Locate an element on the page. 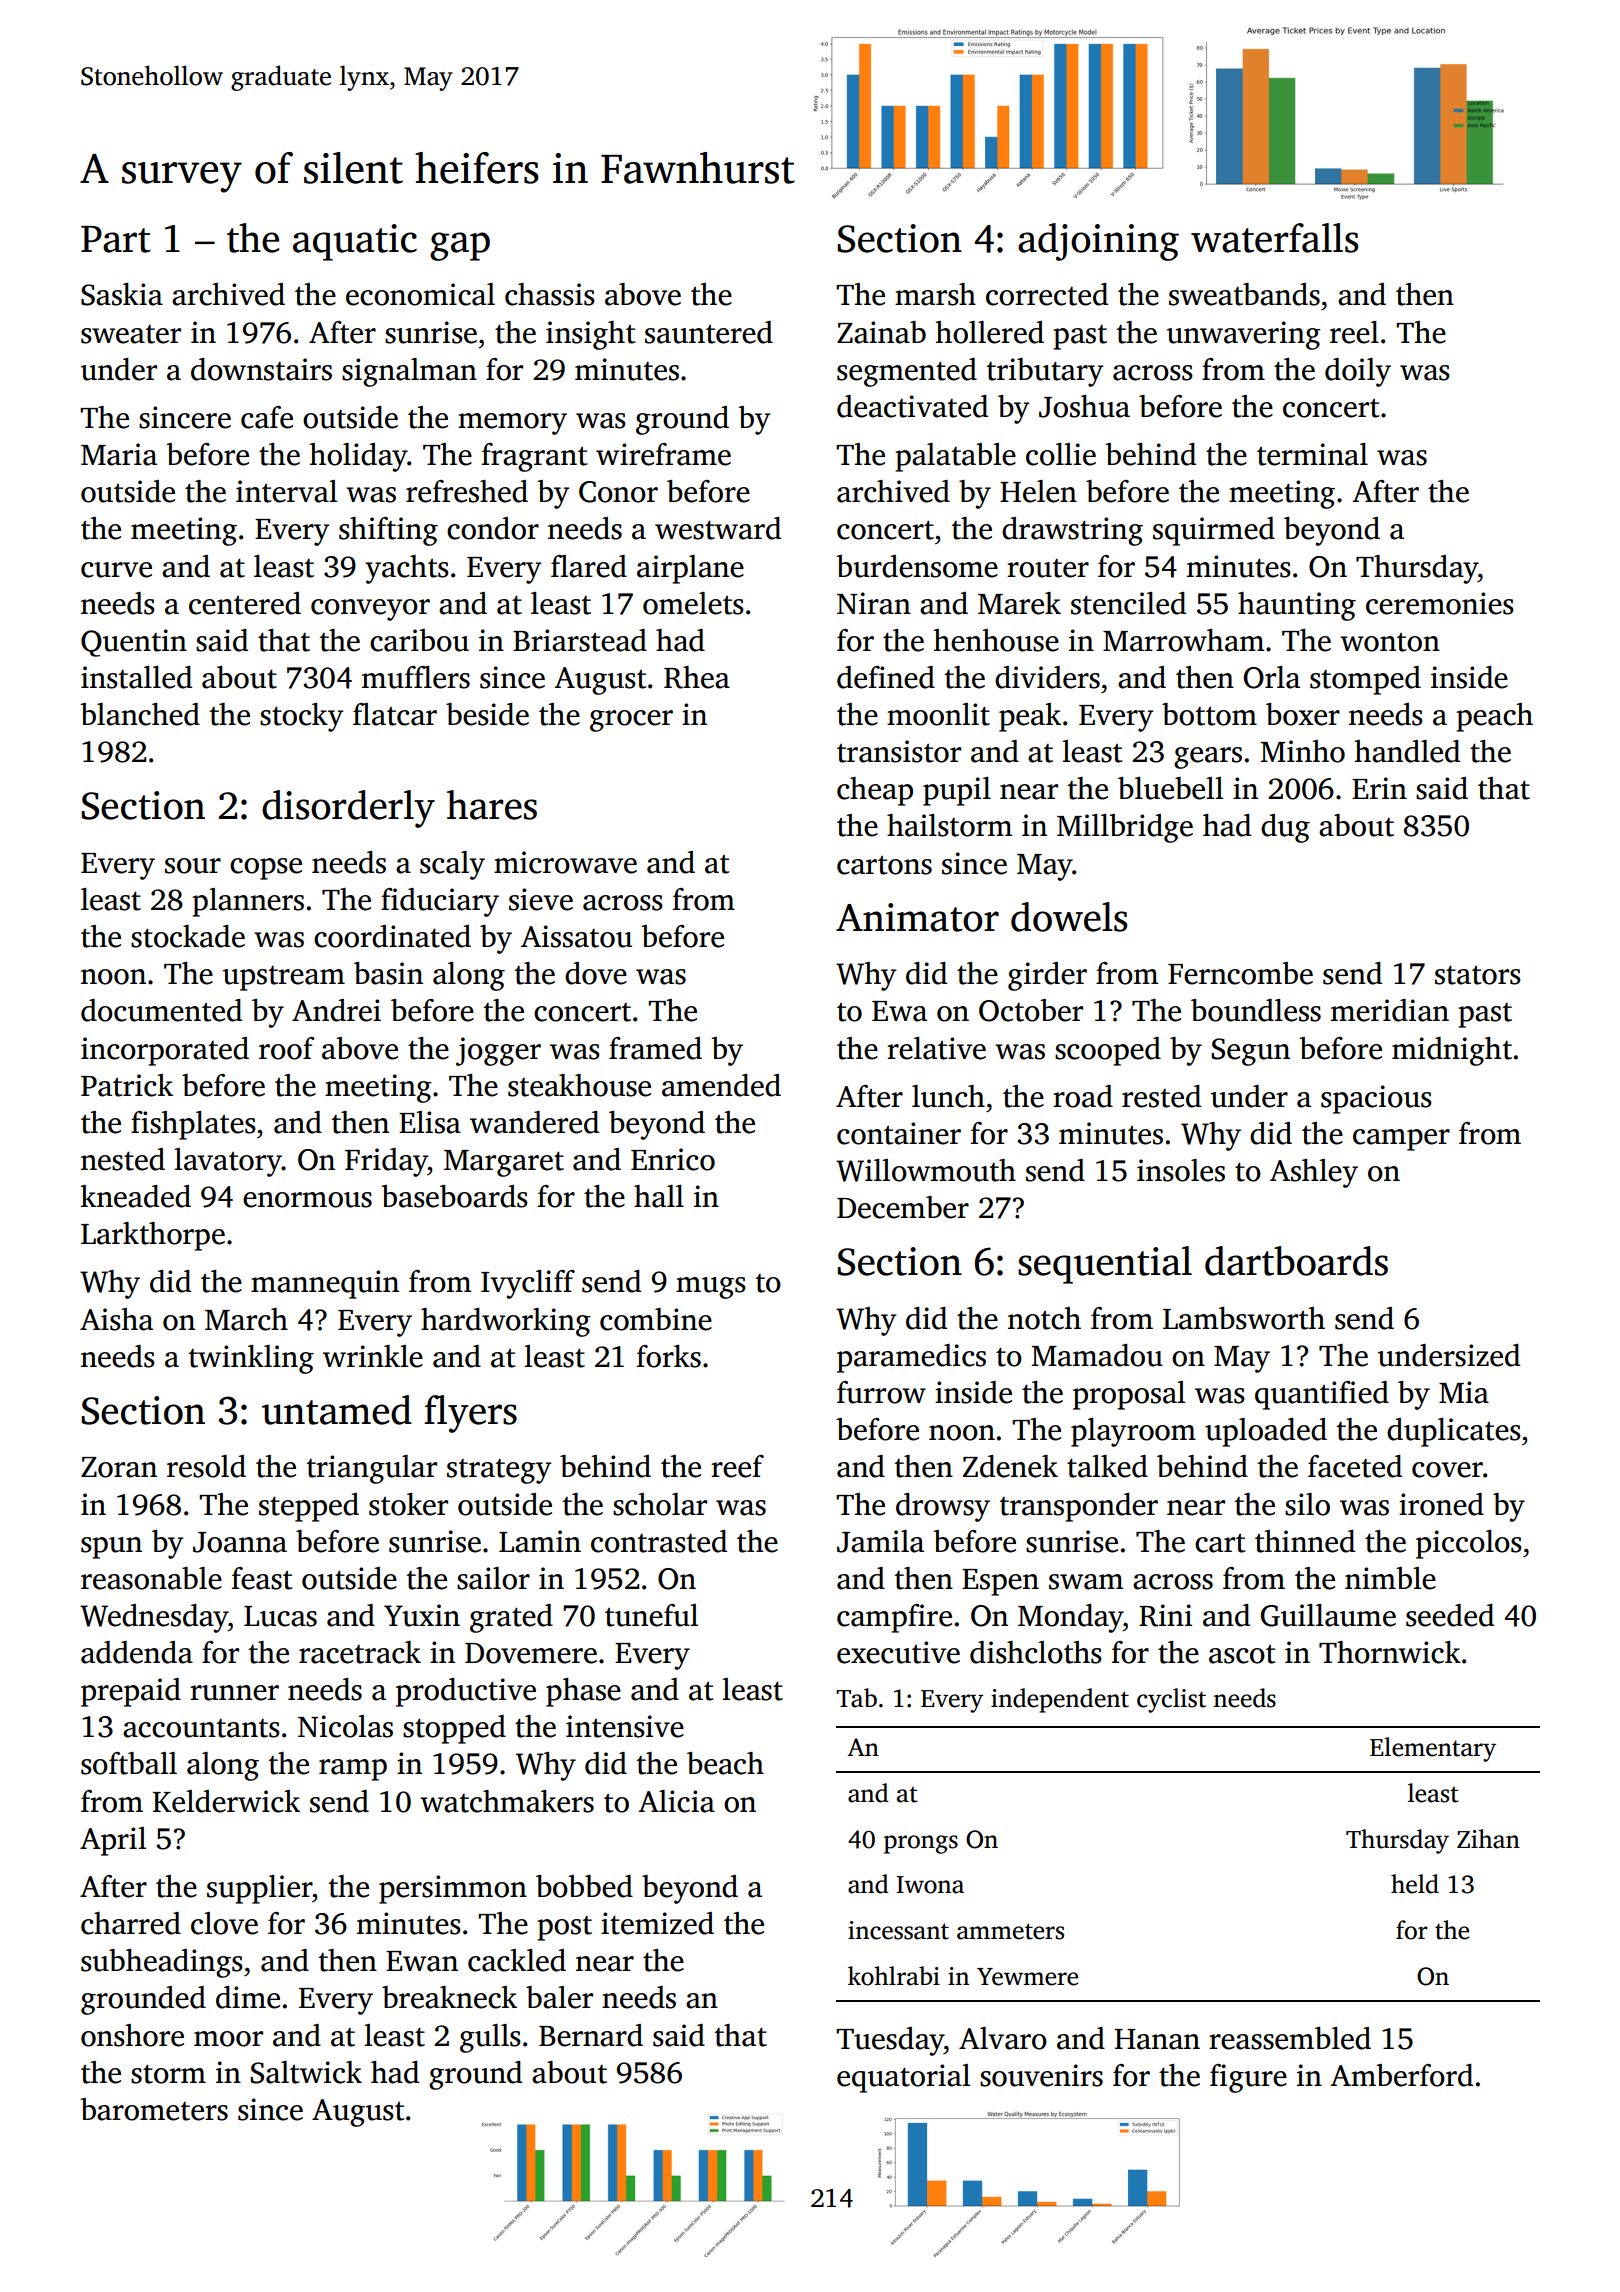 This page has width=1620, height=2292. reel is located at coordinates (1354, 332).
